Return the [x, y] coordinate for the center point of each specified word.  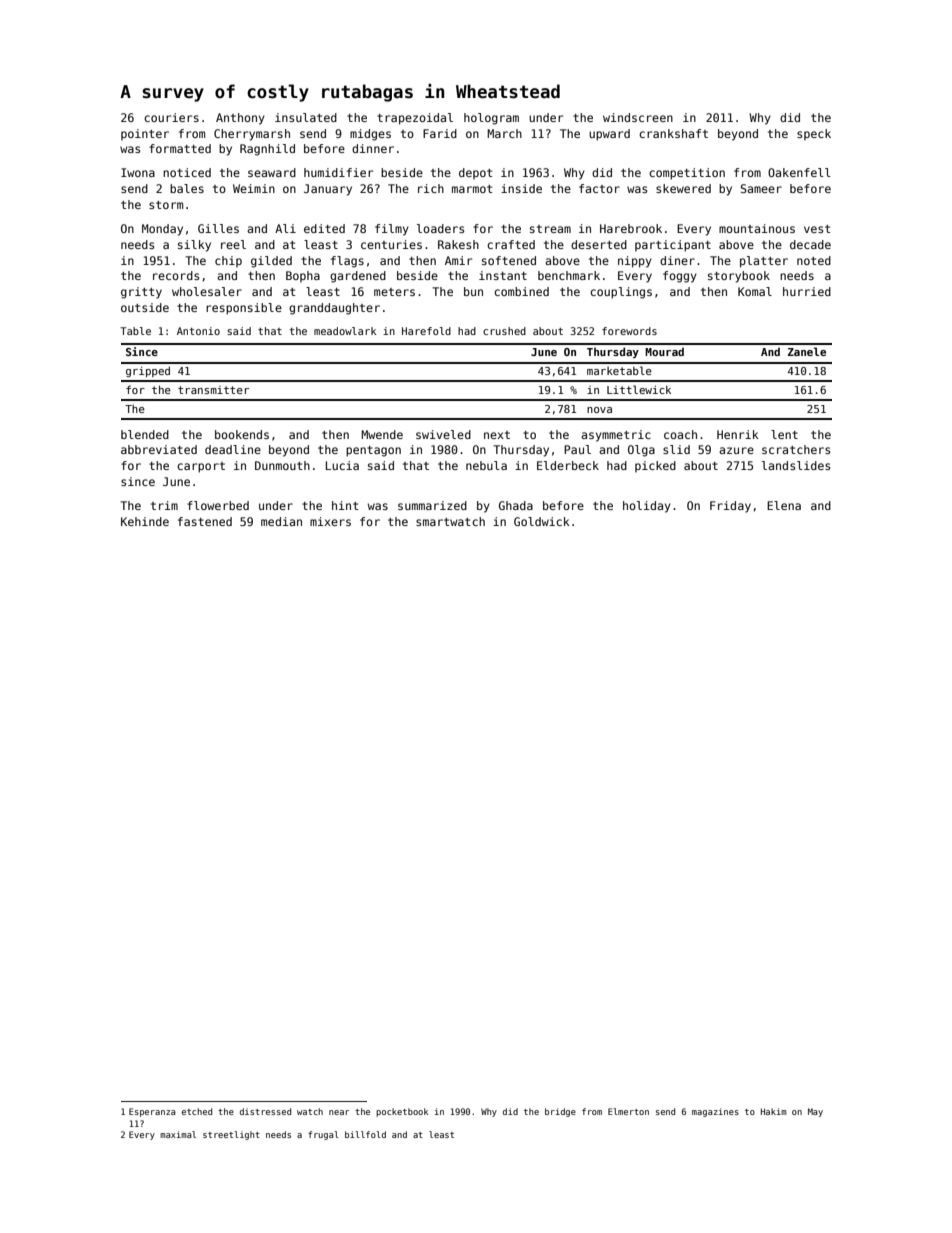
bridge [560, 1112]
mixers [330, 521]
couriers [171, 117]
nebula [486, 465]
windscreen [638, 117]
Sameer [761, 188]
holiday [647, 507]
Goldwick [542, 521]
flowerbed [218, 505]
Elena [784, 505]
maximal [178, 1134]
